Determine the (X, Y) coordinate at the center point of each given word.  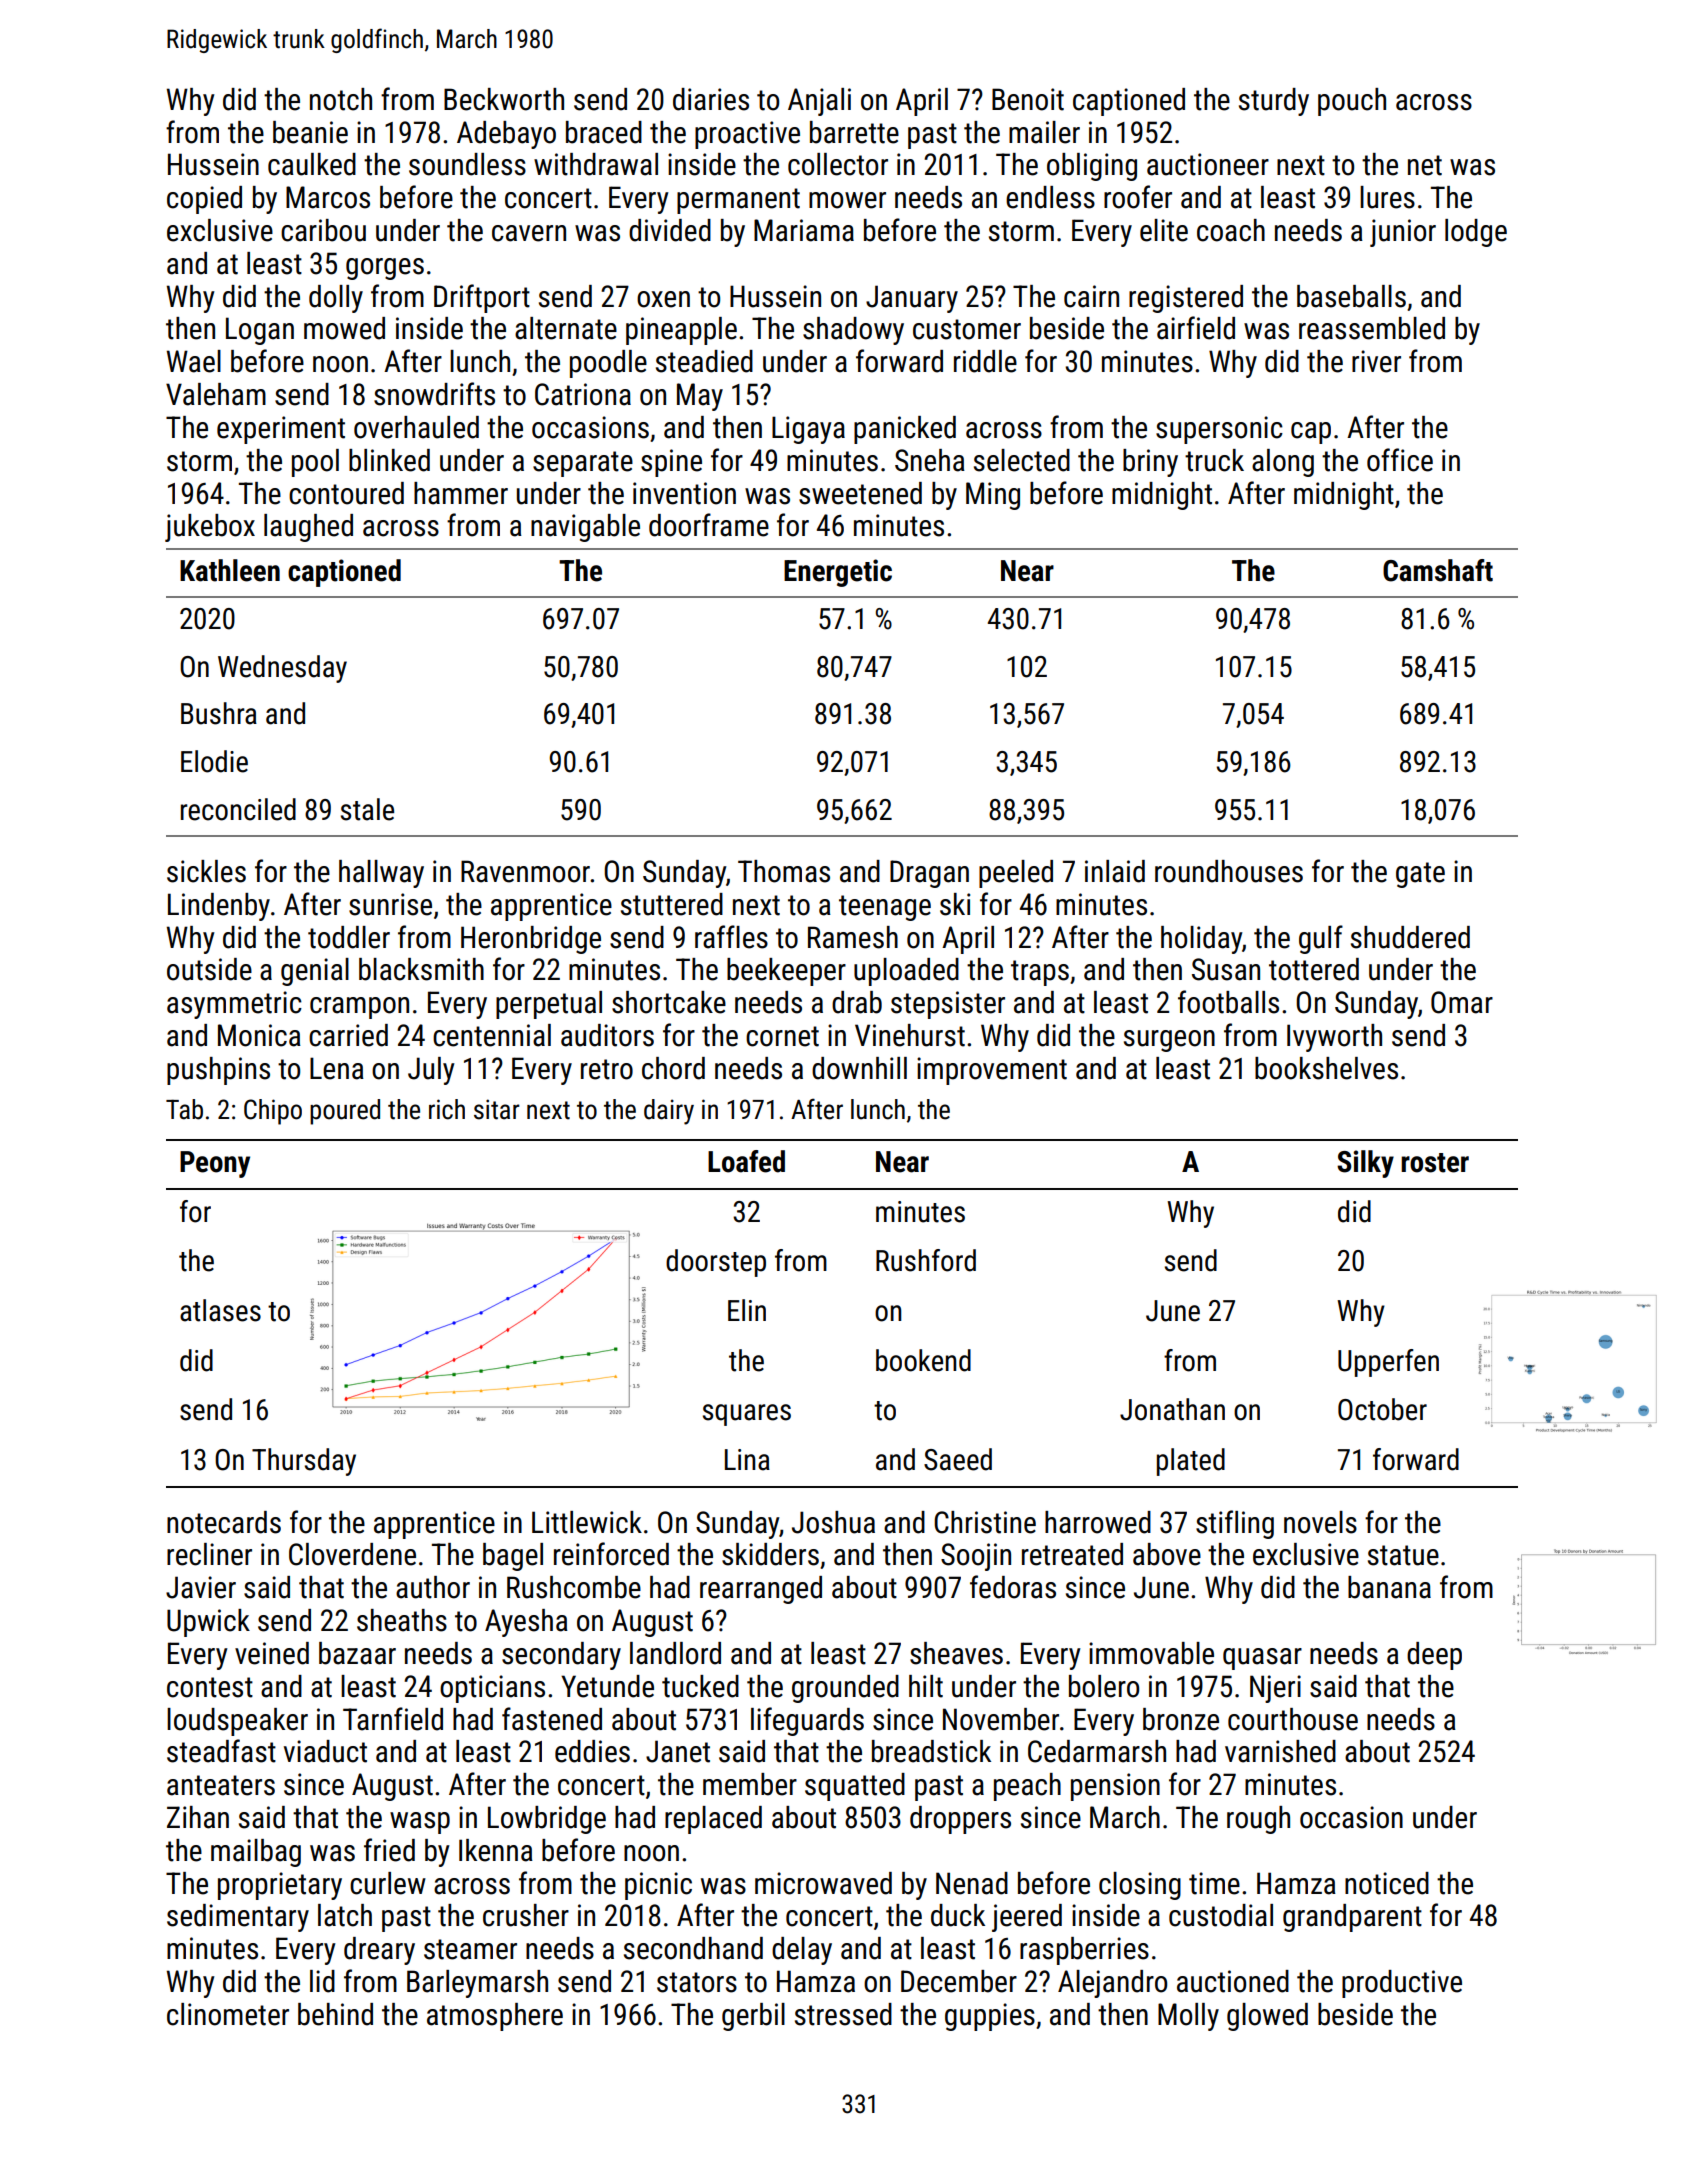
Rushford (926, 1260)
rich (447, 1109)
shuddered (1410, 937)
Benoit (1028, 99)
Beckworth (504, 99)
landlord (675, 1653)
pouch (1352, 102)
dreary (379, 1951)
